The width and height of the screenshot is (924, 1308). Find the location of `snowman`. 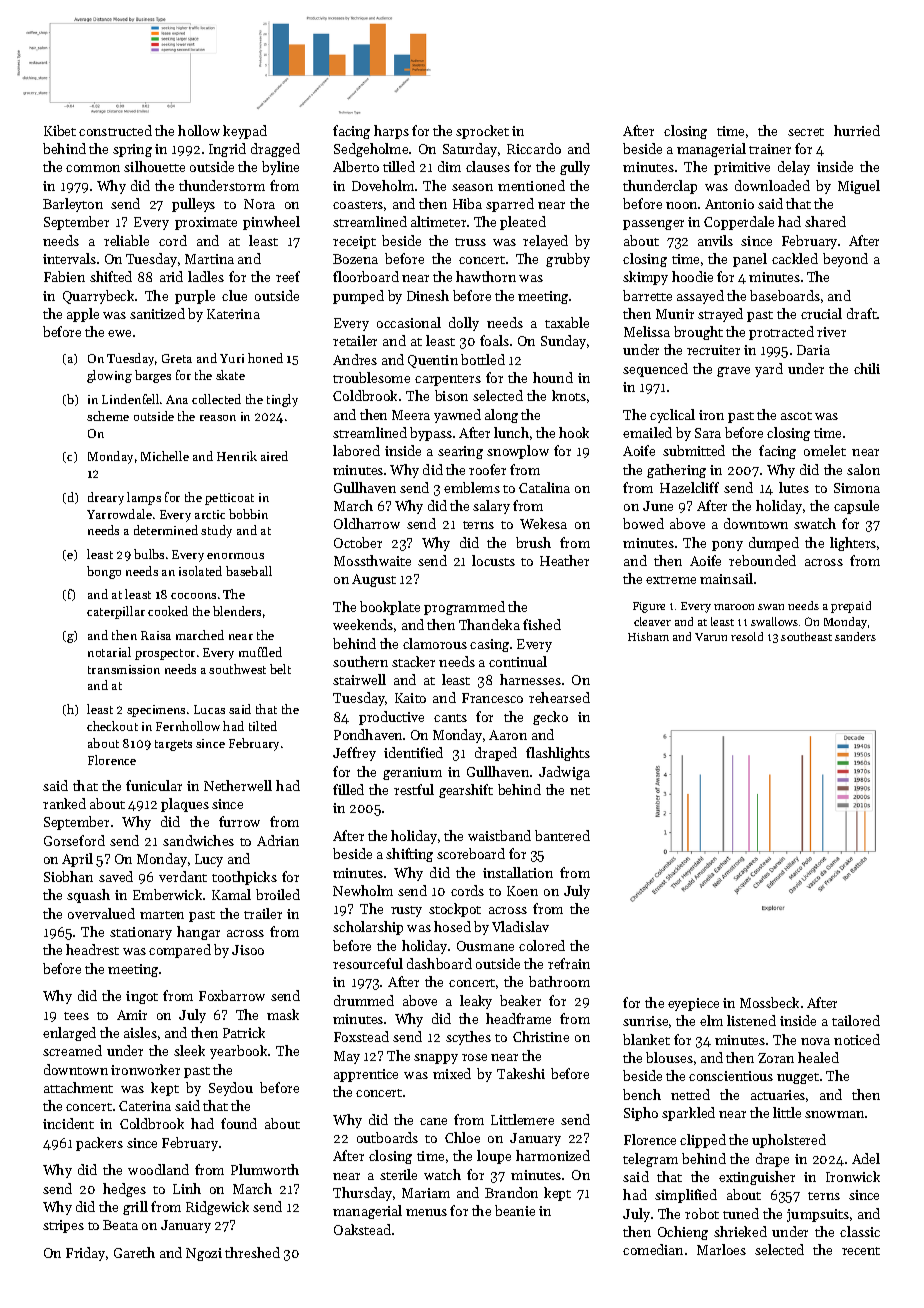

snowman is located at coordinates (834, 1114).
